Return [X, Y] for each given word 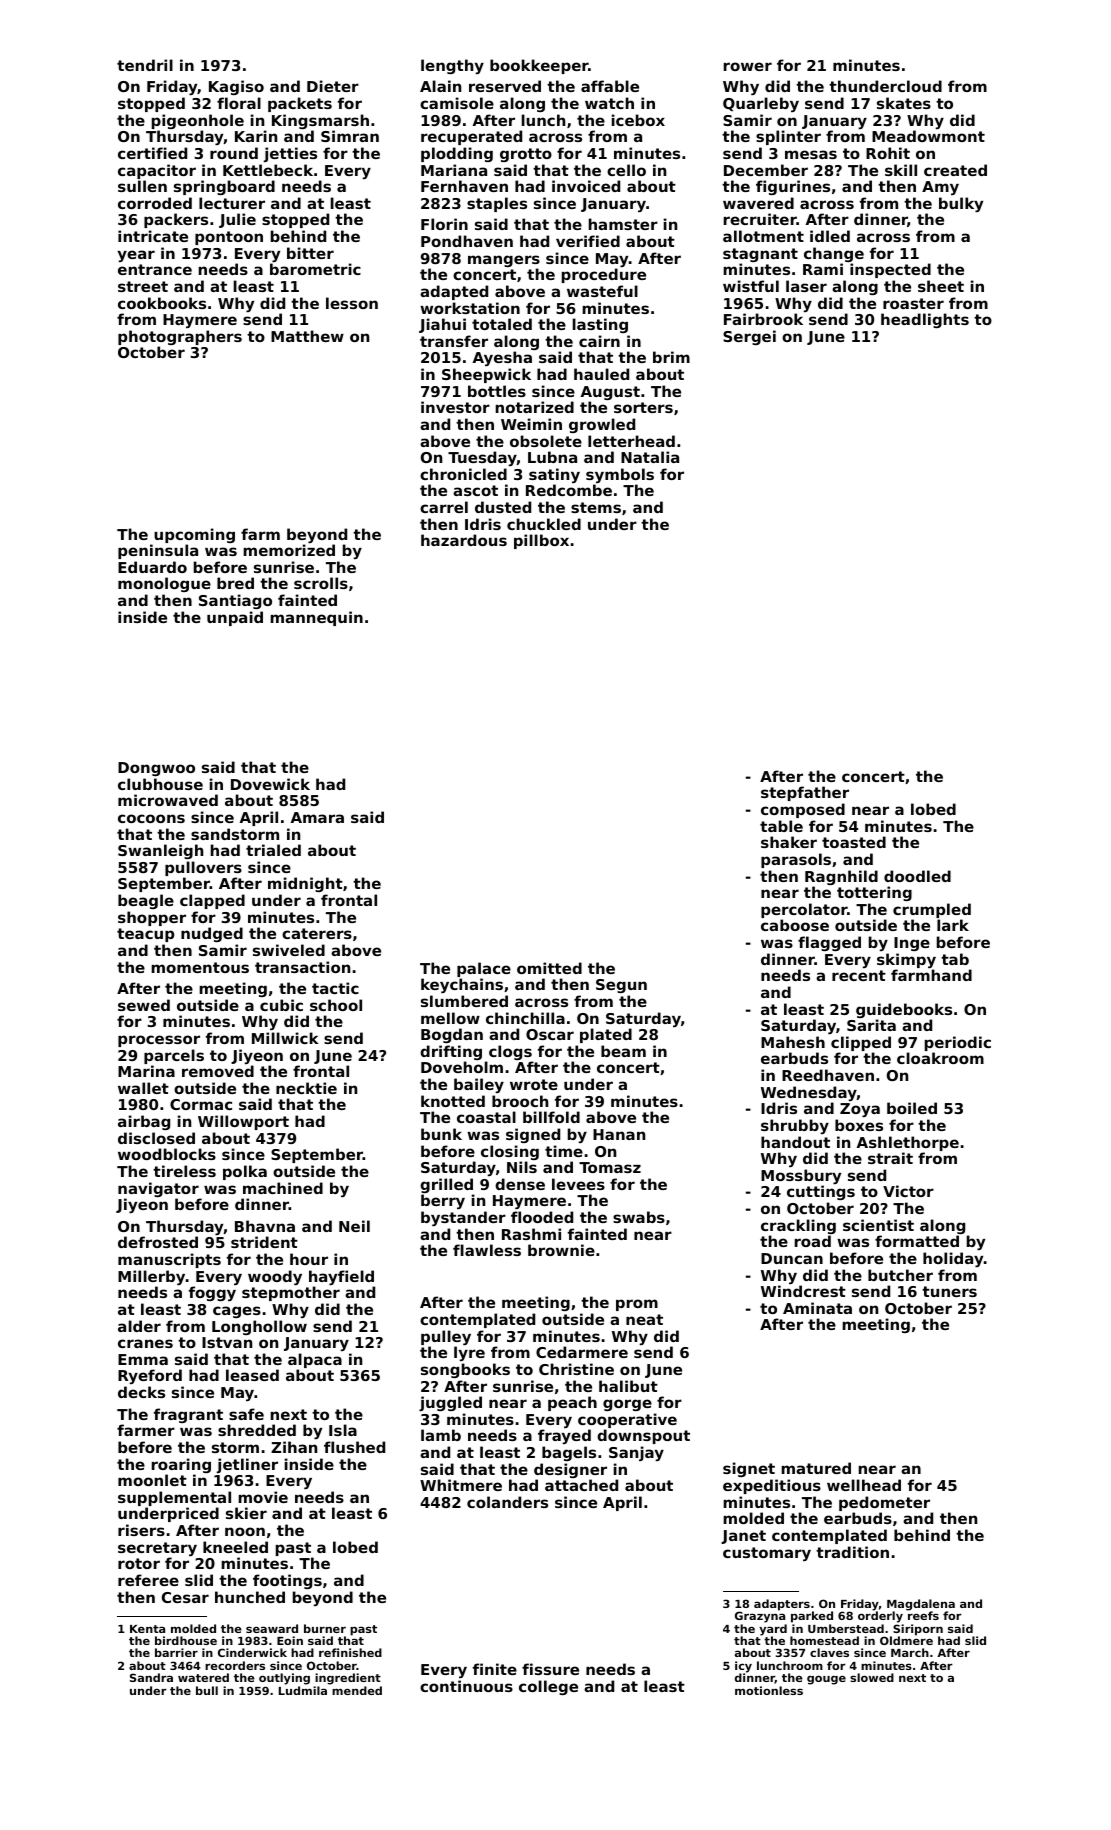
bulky [961, 204]
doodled [917, 876]
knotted [453, 1101]
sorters [643, 407]
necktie [306, 1088]
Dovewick [270, 784]
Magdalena [921, 1605]
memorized [289, 550]
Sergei [749, 337]
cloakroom [940, 1058]
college [548, 1687]
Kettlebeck [268, 170]
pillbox [541, 541]
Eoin [290, 1640]
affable [610, 86]
